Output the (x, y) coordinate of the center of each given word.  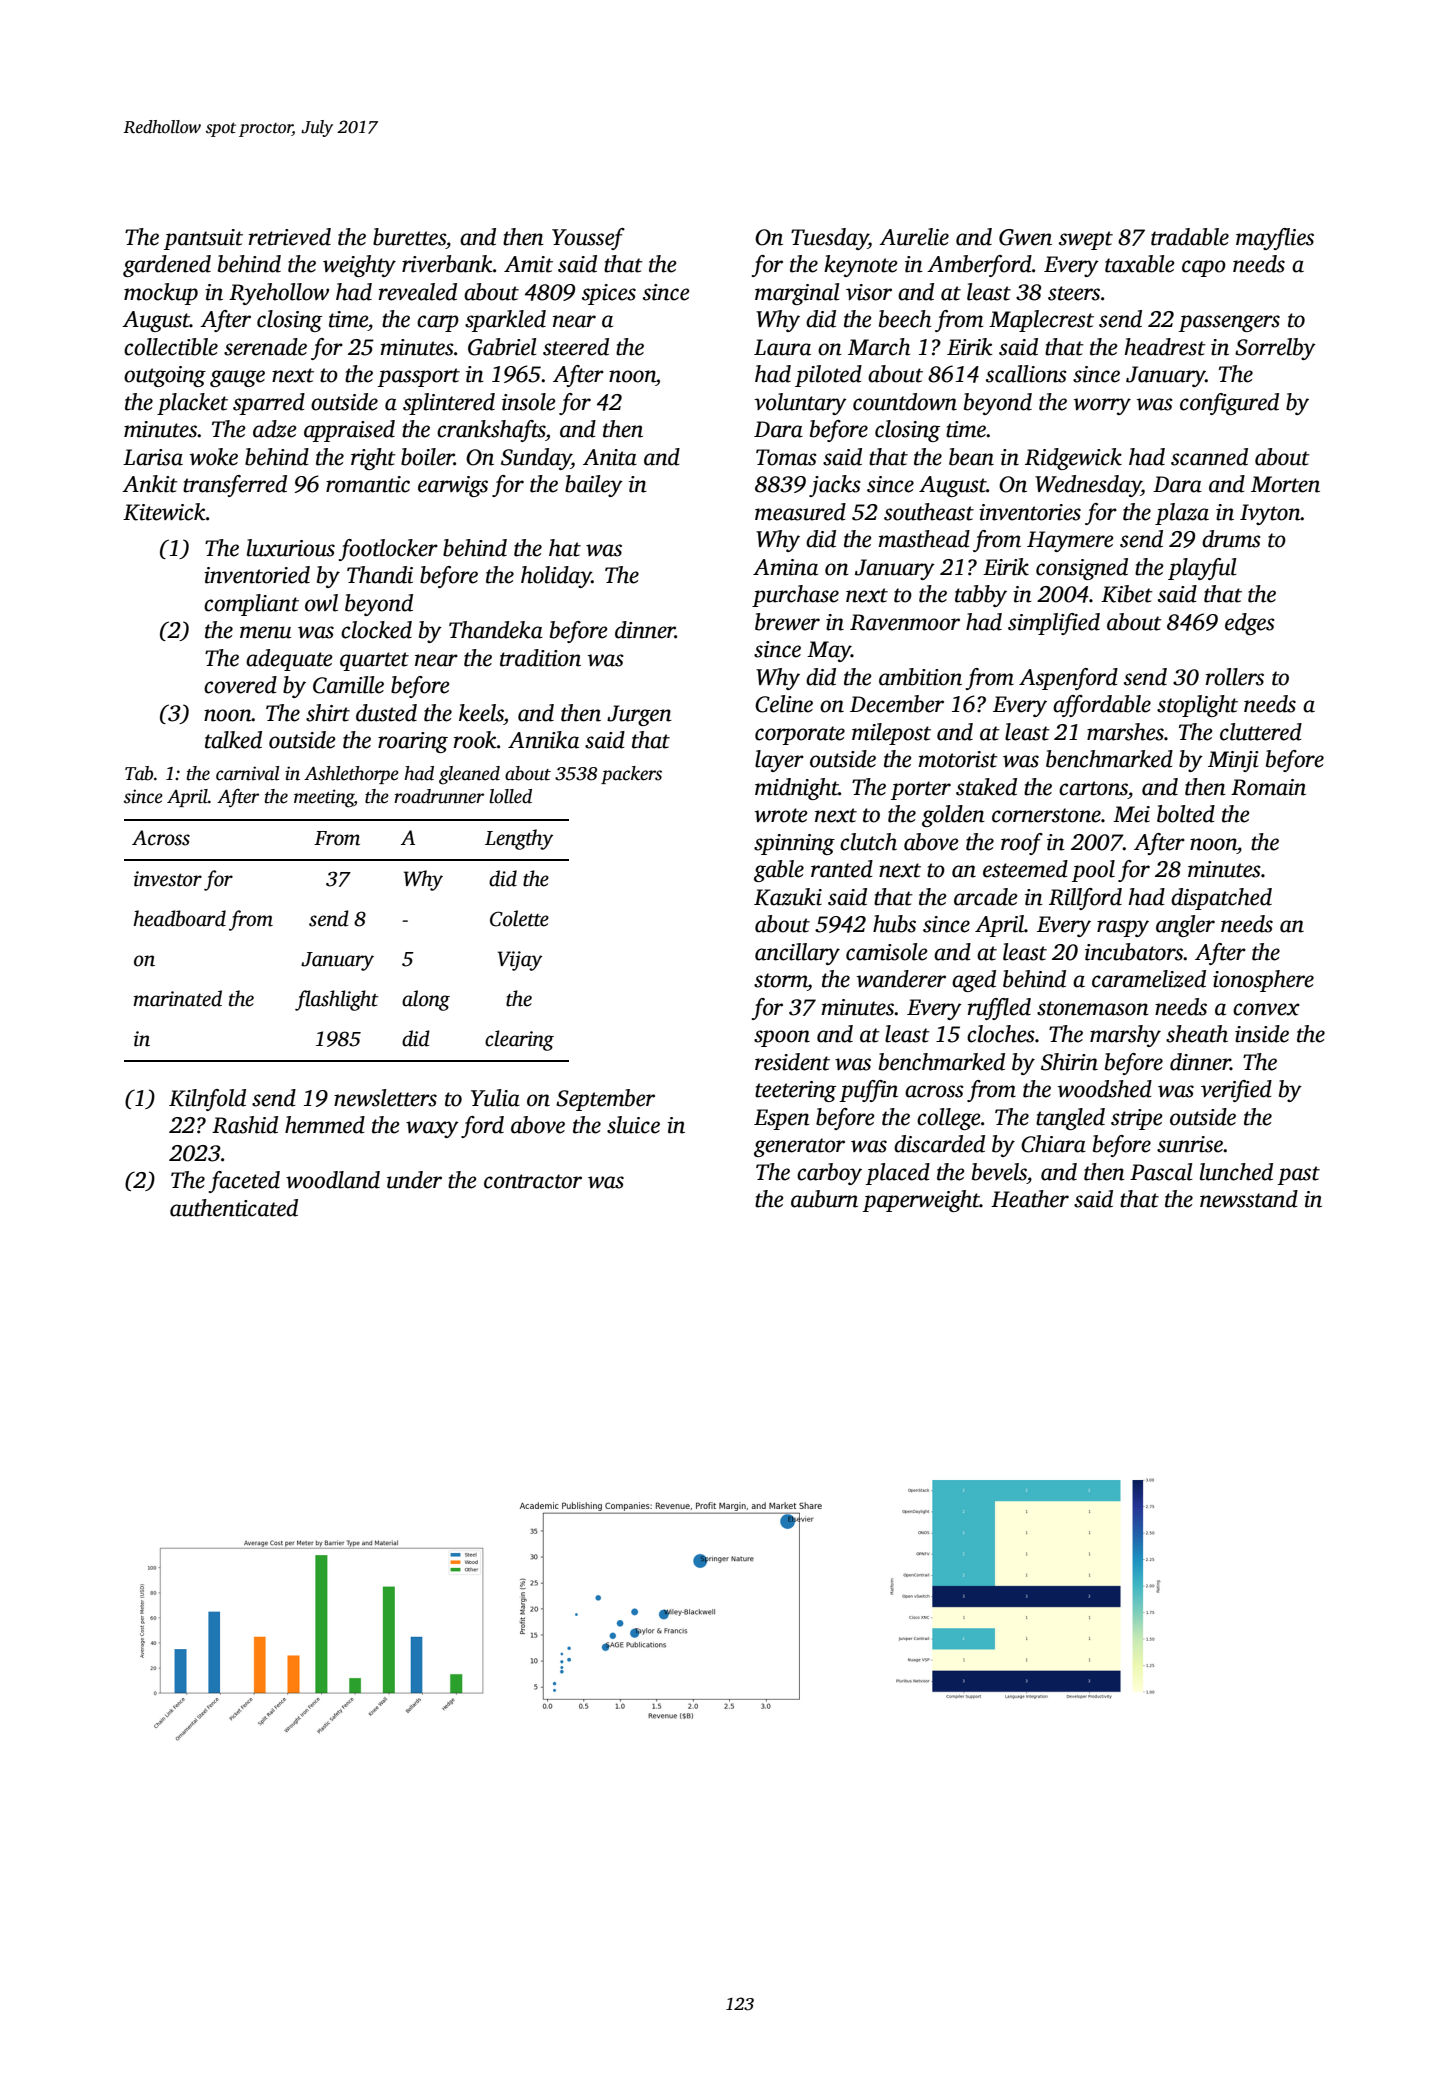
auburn (824, 1199)
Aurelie (914, 237)
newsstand (1249, 1199)
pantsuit (203, 239)
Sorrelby (1275, 349)
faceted (244, 1182)
